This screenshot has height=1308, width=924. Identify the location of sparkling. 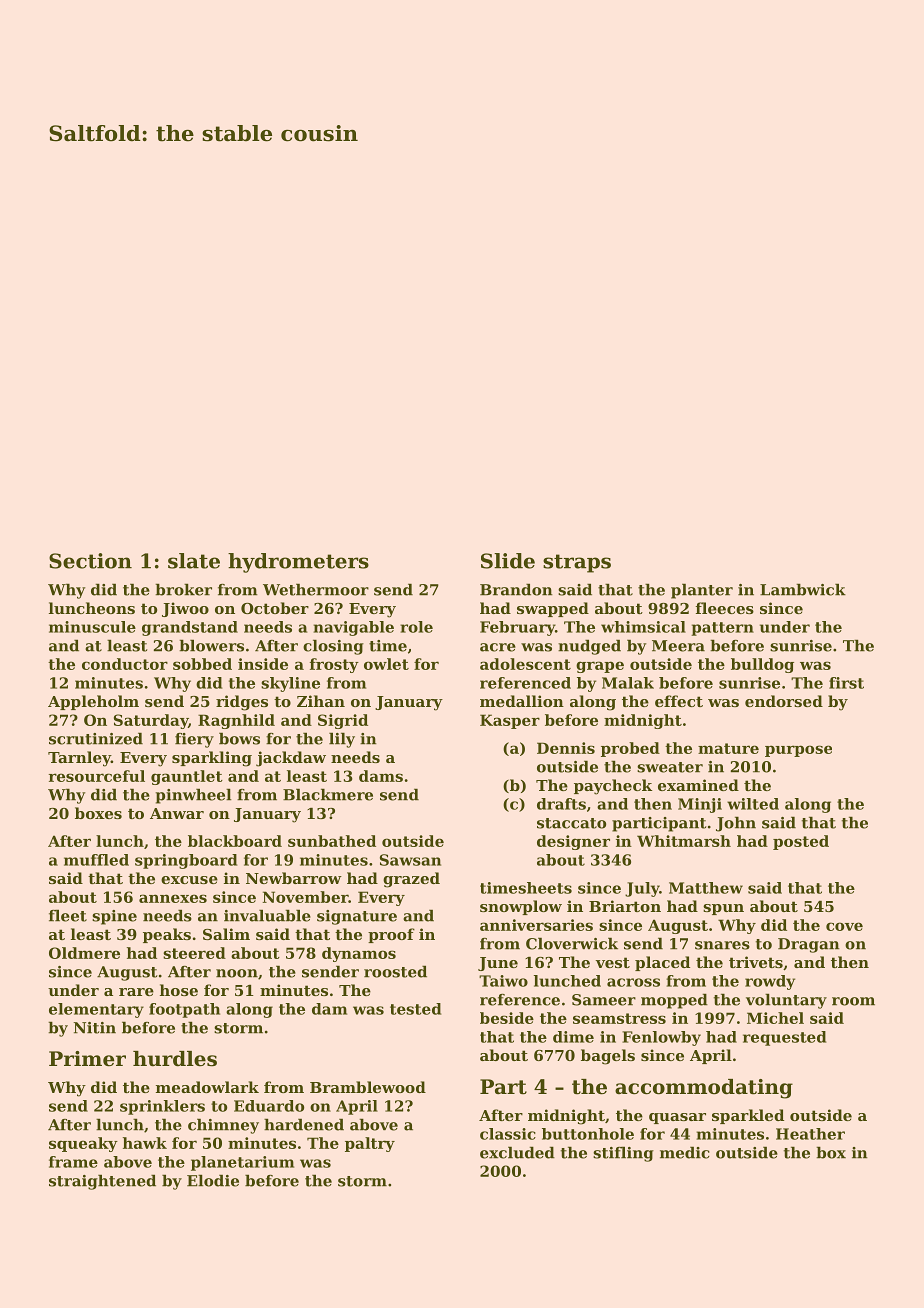
(212, 759).
